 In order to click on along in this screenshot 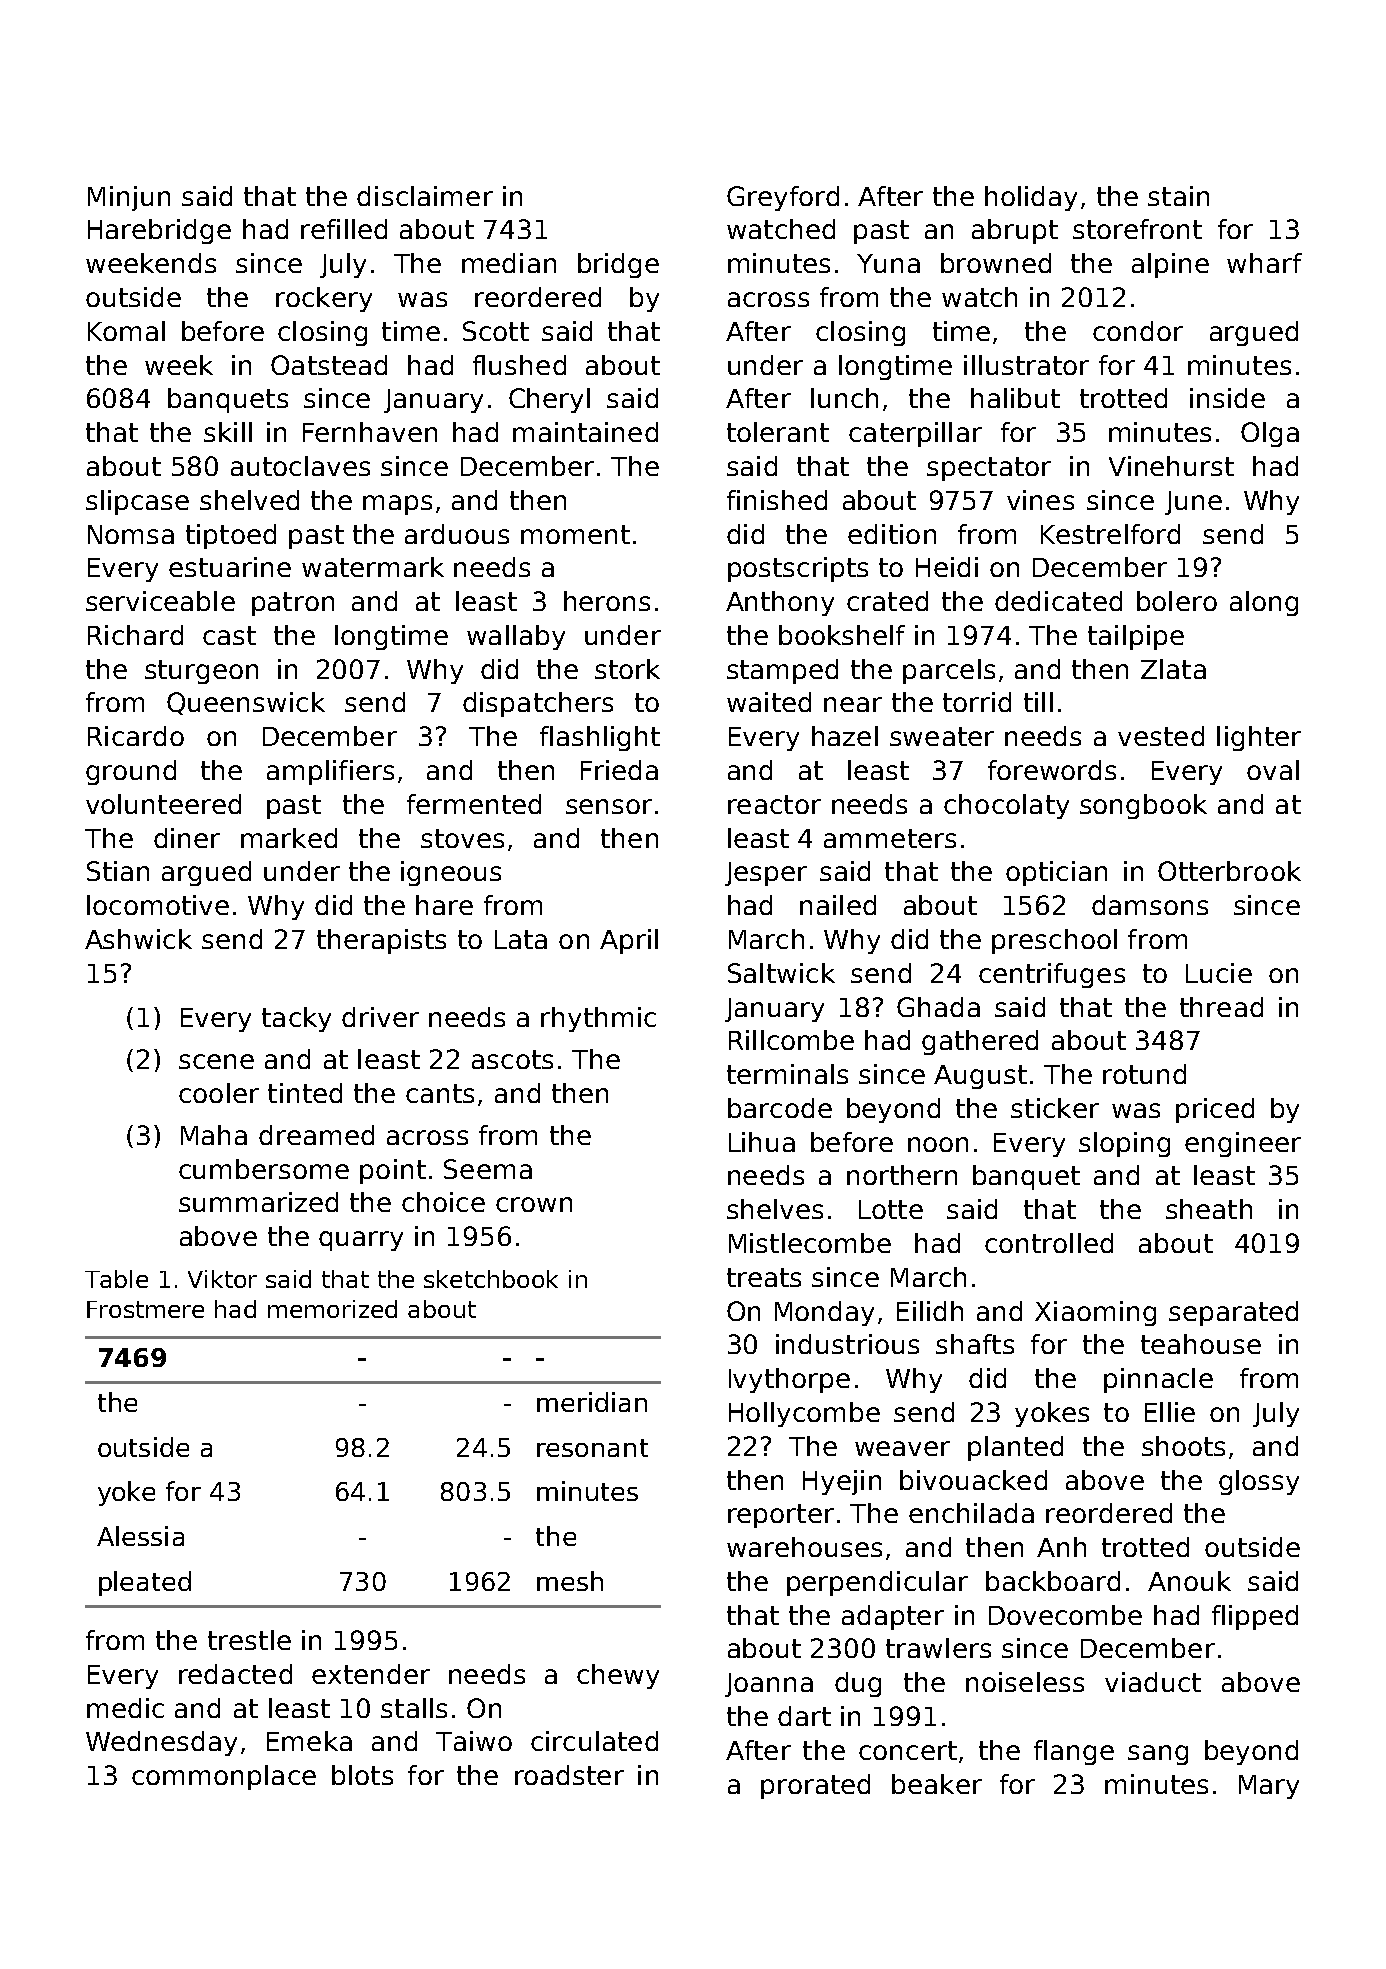, I will do `click(1264, 603)`.
